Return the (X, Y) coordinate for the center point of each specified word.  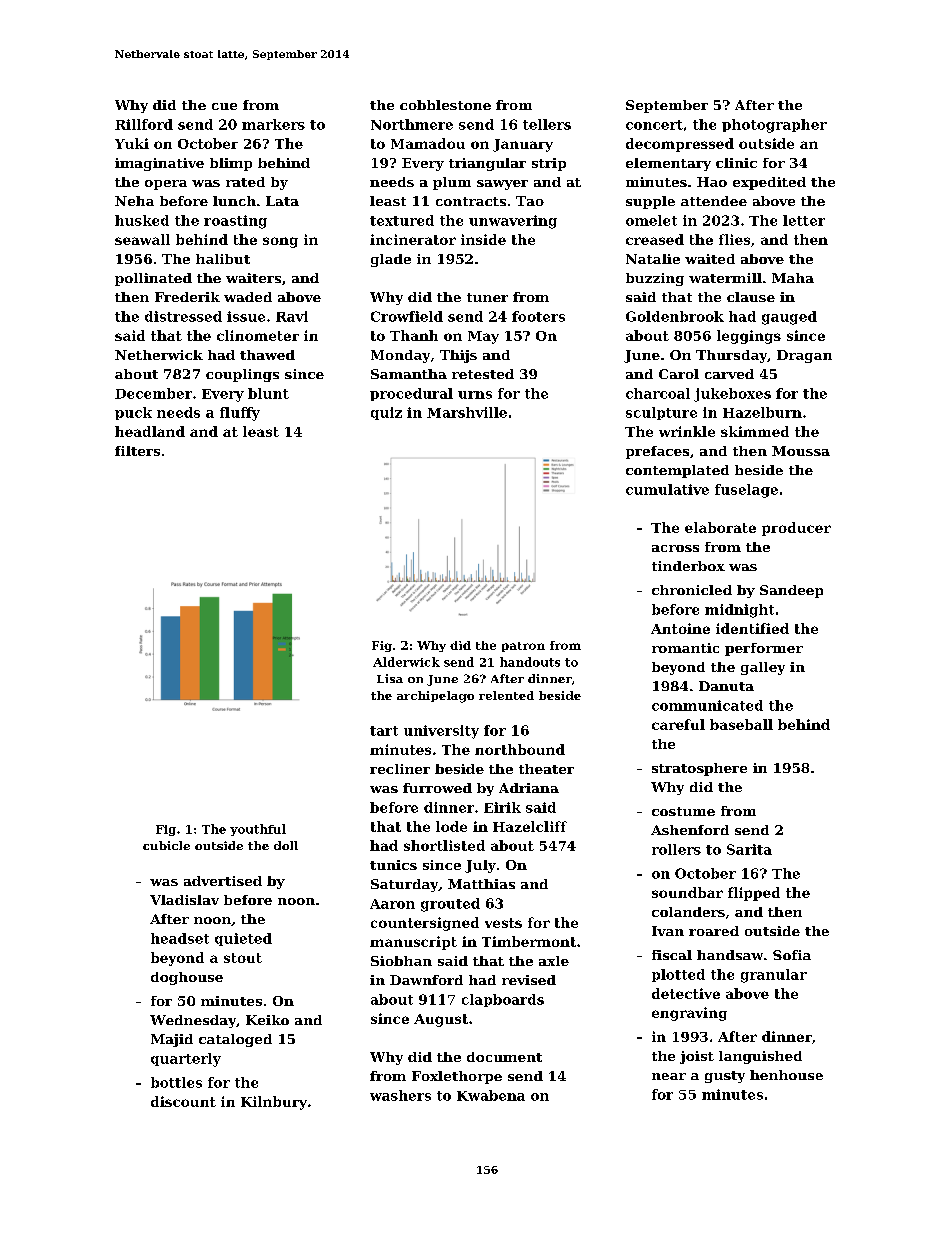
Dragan (804, 356)
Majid (172, 1040)
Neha (134, 201)
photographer (774, 126)
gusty (725, 1077)
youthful (258, 830)
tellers (547, 124)
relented (506, 695)
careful (678, 724)
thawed (267, 355)
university (441, 732)
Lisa (390, 678)
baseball (741, 724)
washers (400, 1095)
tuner (487, 297)
